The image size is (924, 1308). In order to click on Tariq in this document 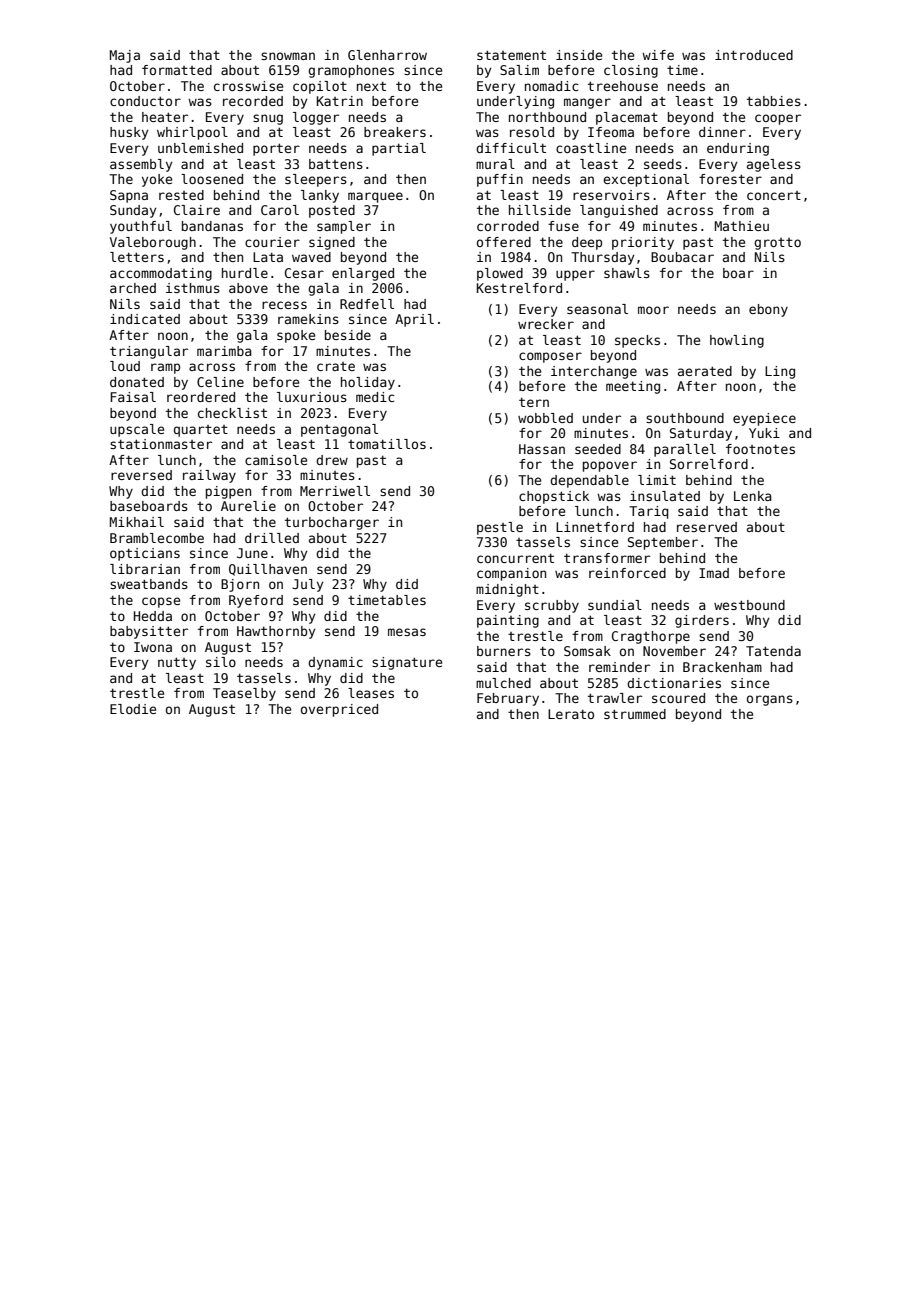, I will do `click(648, 512)`.
